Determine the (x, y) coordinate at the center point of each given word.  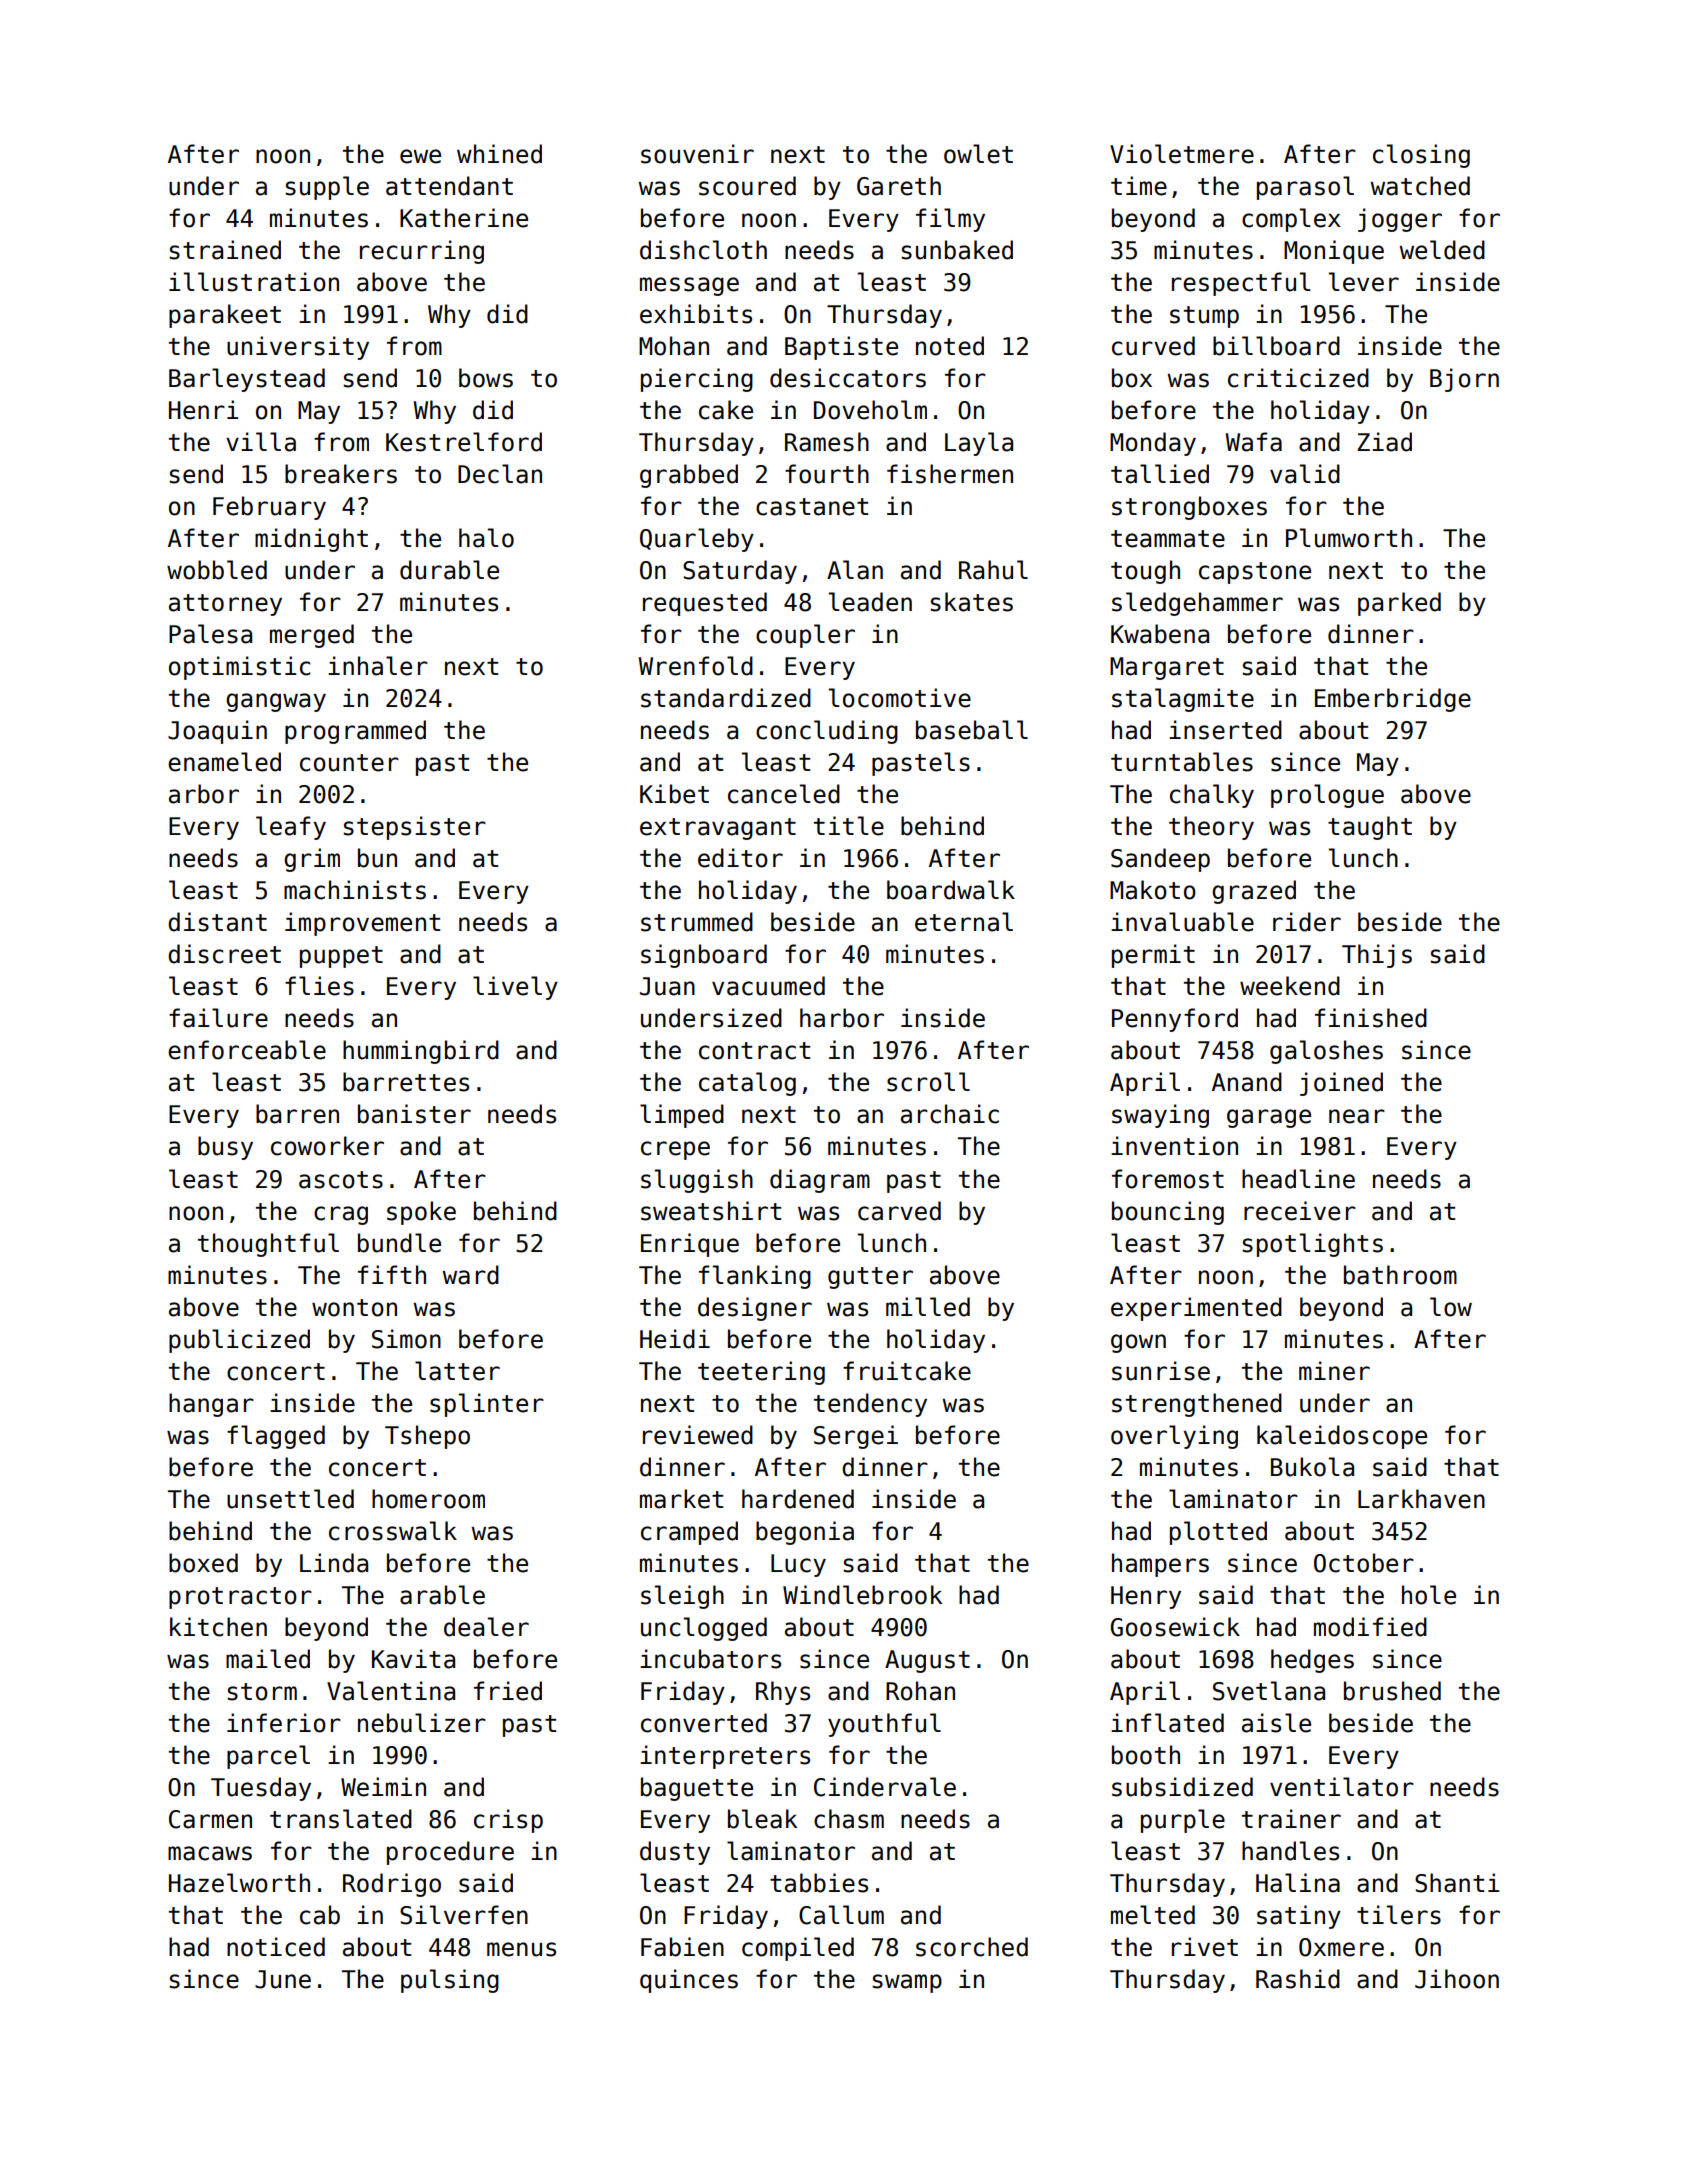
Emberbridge (1393, 700)
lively (515, 988)
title (849, 826)
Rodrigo (392, 1885)
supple (327, 188)
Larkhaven (1421, 1499)
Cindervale (885, 1787)
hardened (798, 1499)
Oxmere (1341, 1947)
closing (1421, 156)
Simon (406, 1339)
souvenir (697, 154)
